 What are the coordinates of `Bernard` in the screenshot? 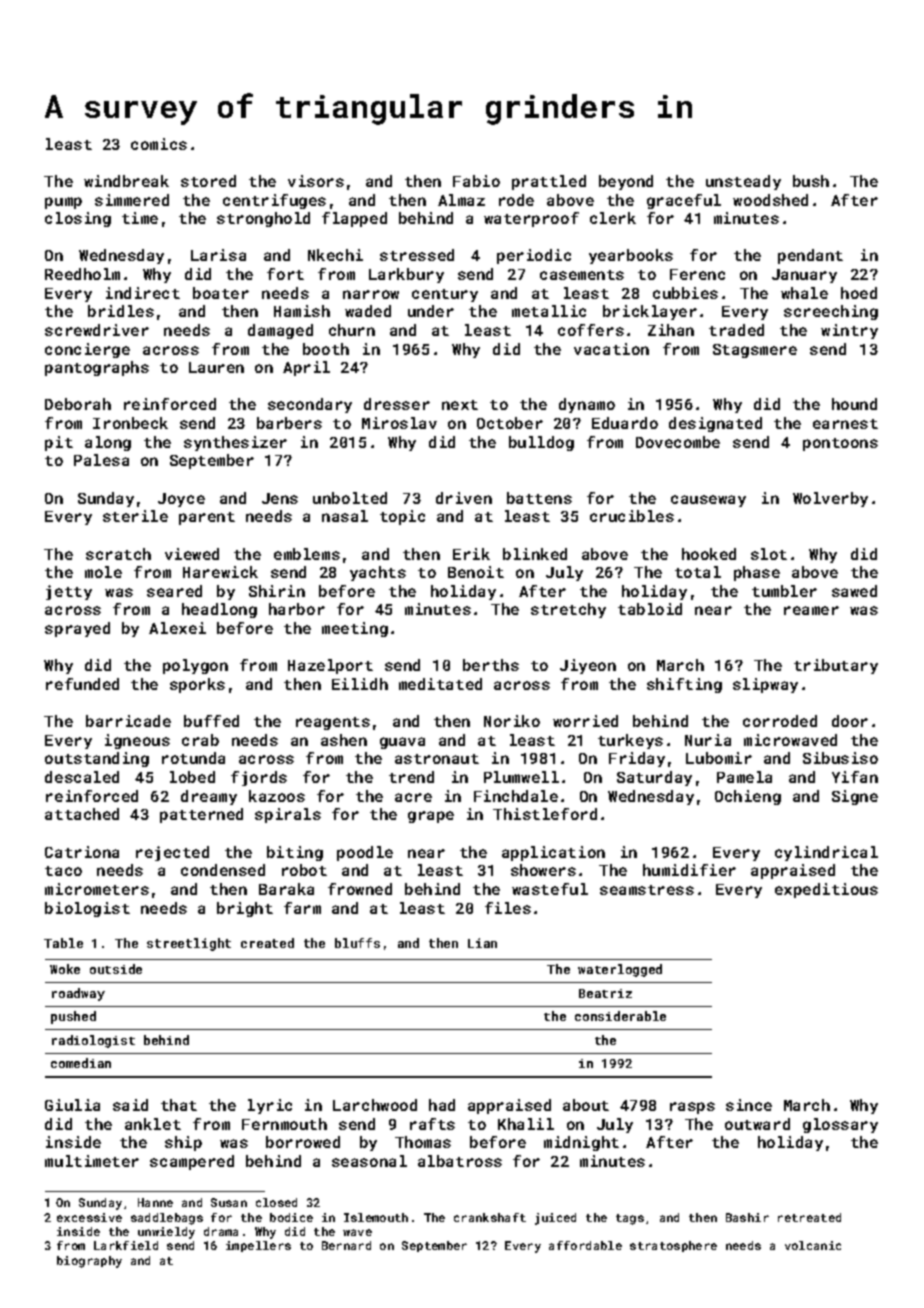 It's located at (346, 1245).
